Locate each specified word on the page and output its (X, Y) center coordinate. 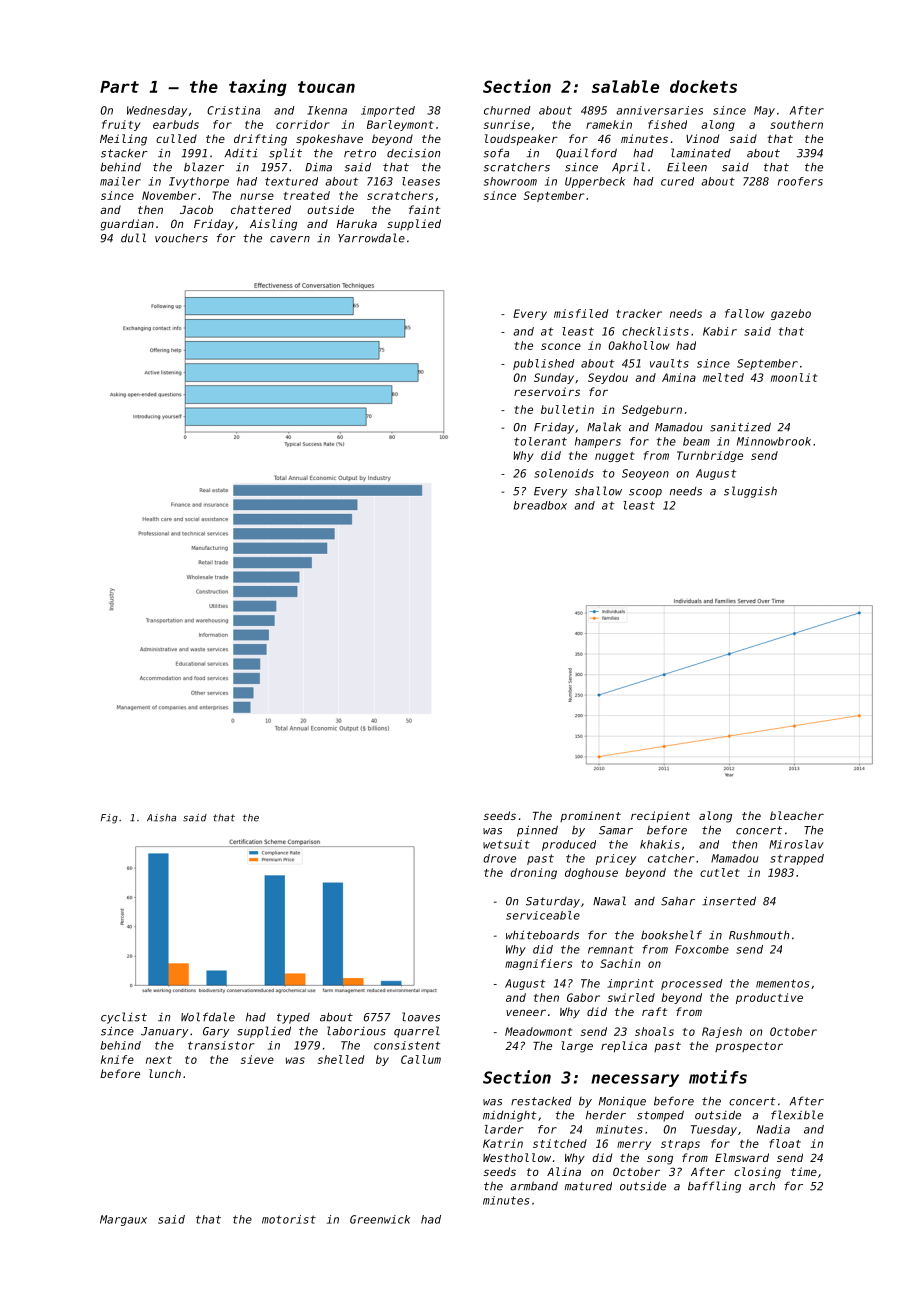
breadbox (540, 505)
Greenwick (380, 1219)
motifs (718, 1077)
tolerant (540, 441)
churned (507, 110)
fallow (744, 313)
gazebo (791, 314)
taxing (258, 87)
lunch (165, 1073)
